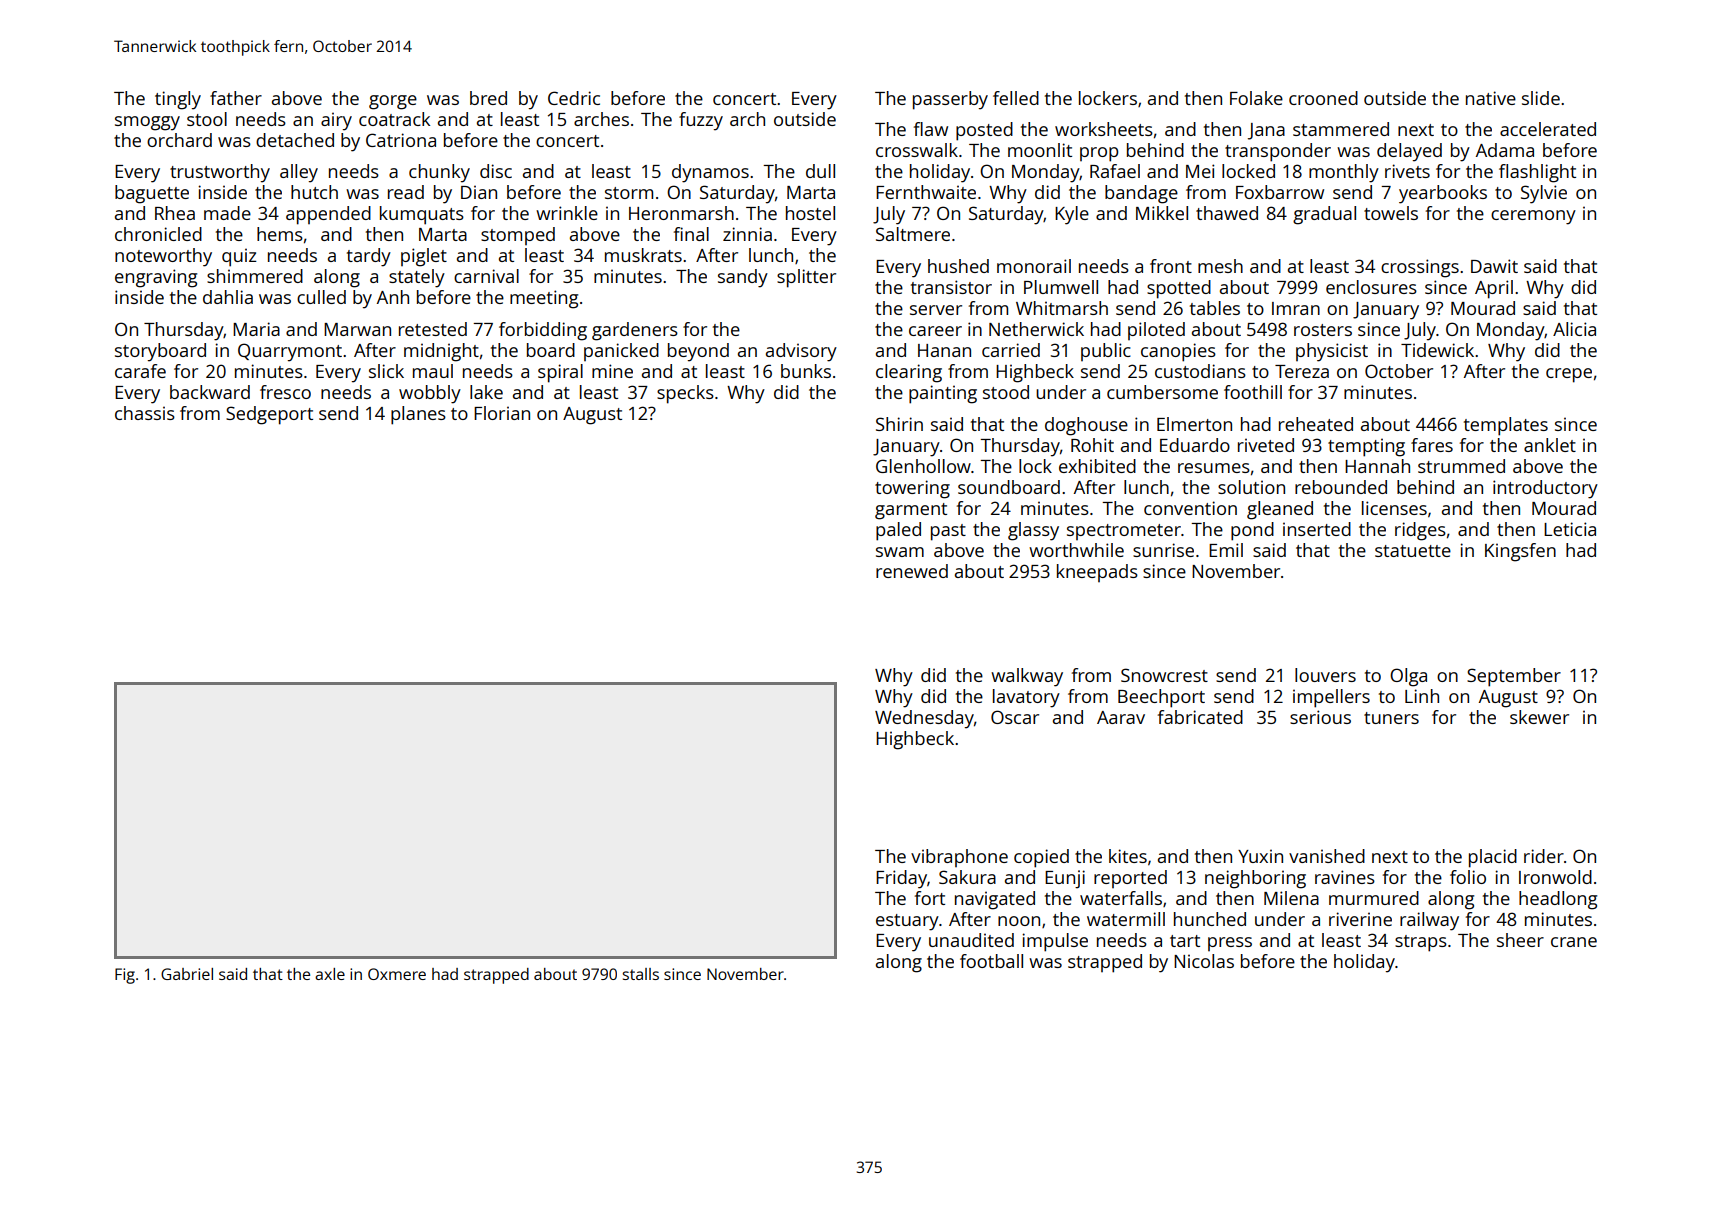 This image has height=1210, width=1712. What do you see at coordinates (1506, 426) in the image?
I see `templates` at bounding box center [1506, 426].
